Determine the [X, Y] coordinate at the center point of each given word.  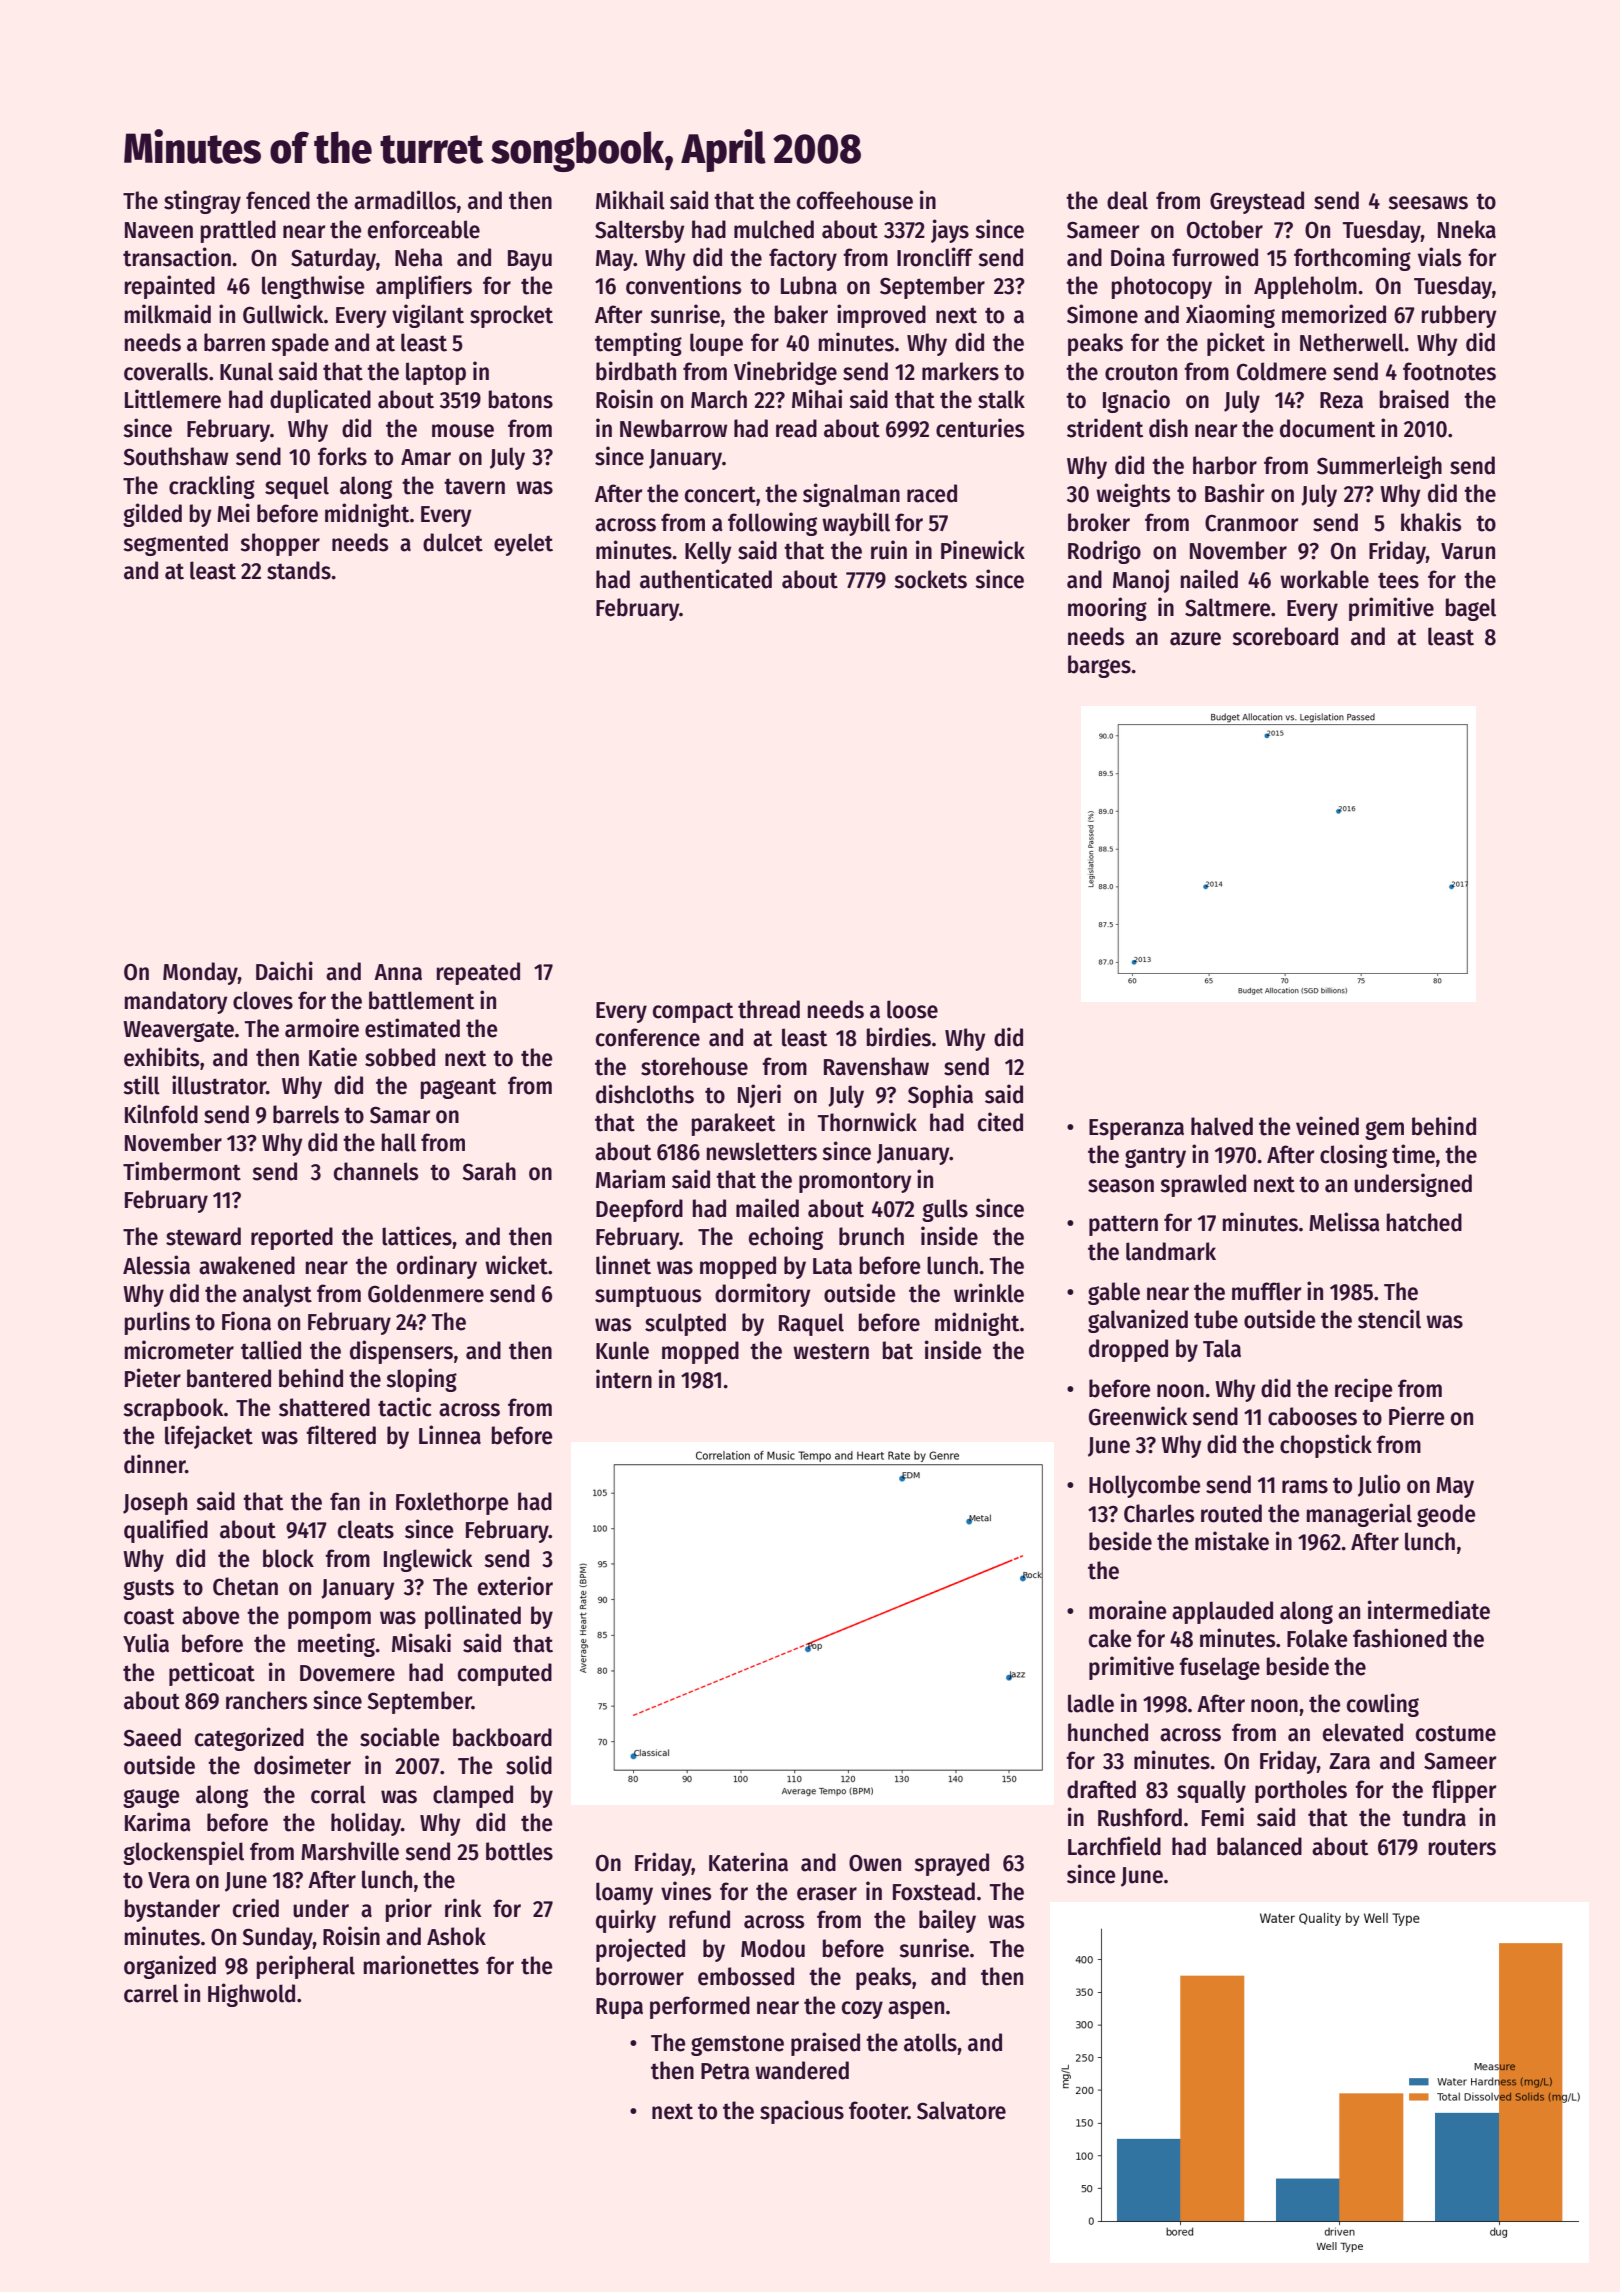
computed [505, 1674]
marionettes [421, 1965]
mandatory [176, 1002]
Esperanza [1136, 1129]
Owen [875, 1863]
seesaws [1428, 203]
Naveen [159, 230]
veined [1327, 1126]
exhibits [161, 1057]
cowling [1383, 1705]
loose [912, 1009]
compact [693, 1012]
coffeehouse [855, 200]
